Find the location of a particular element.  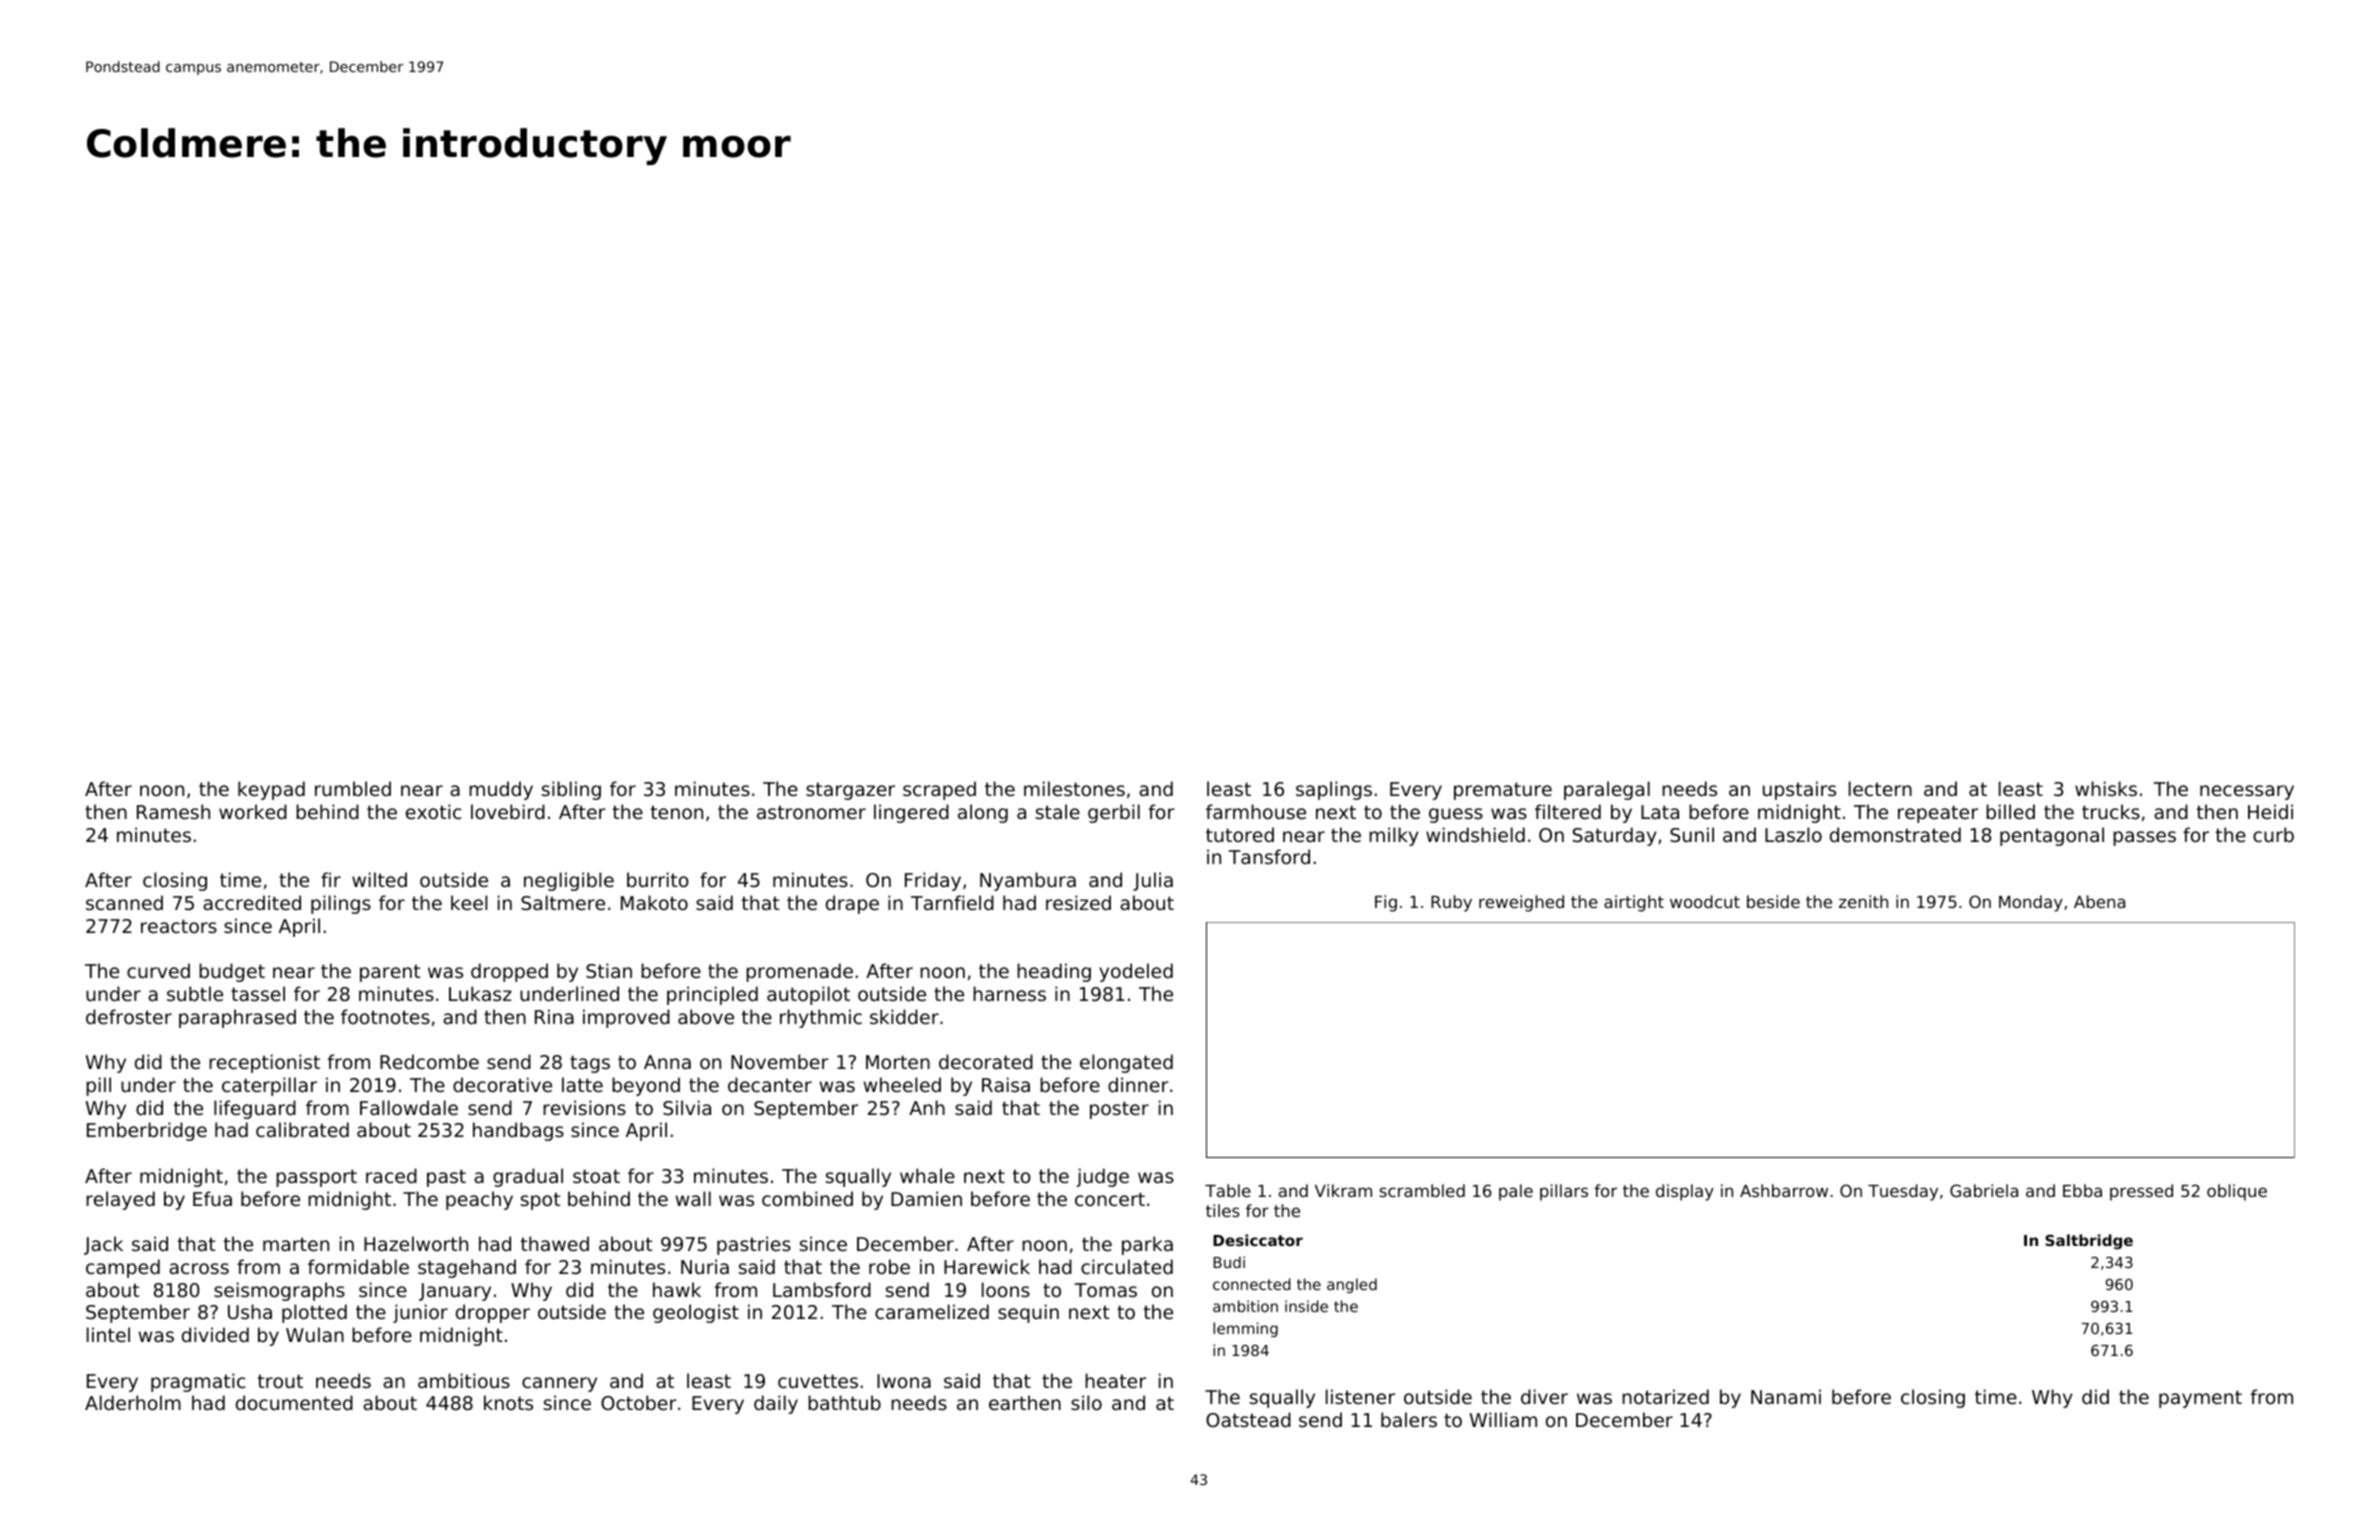

reweighed is located at coordinates (1521, 903).
